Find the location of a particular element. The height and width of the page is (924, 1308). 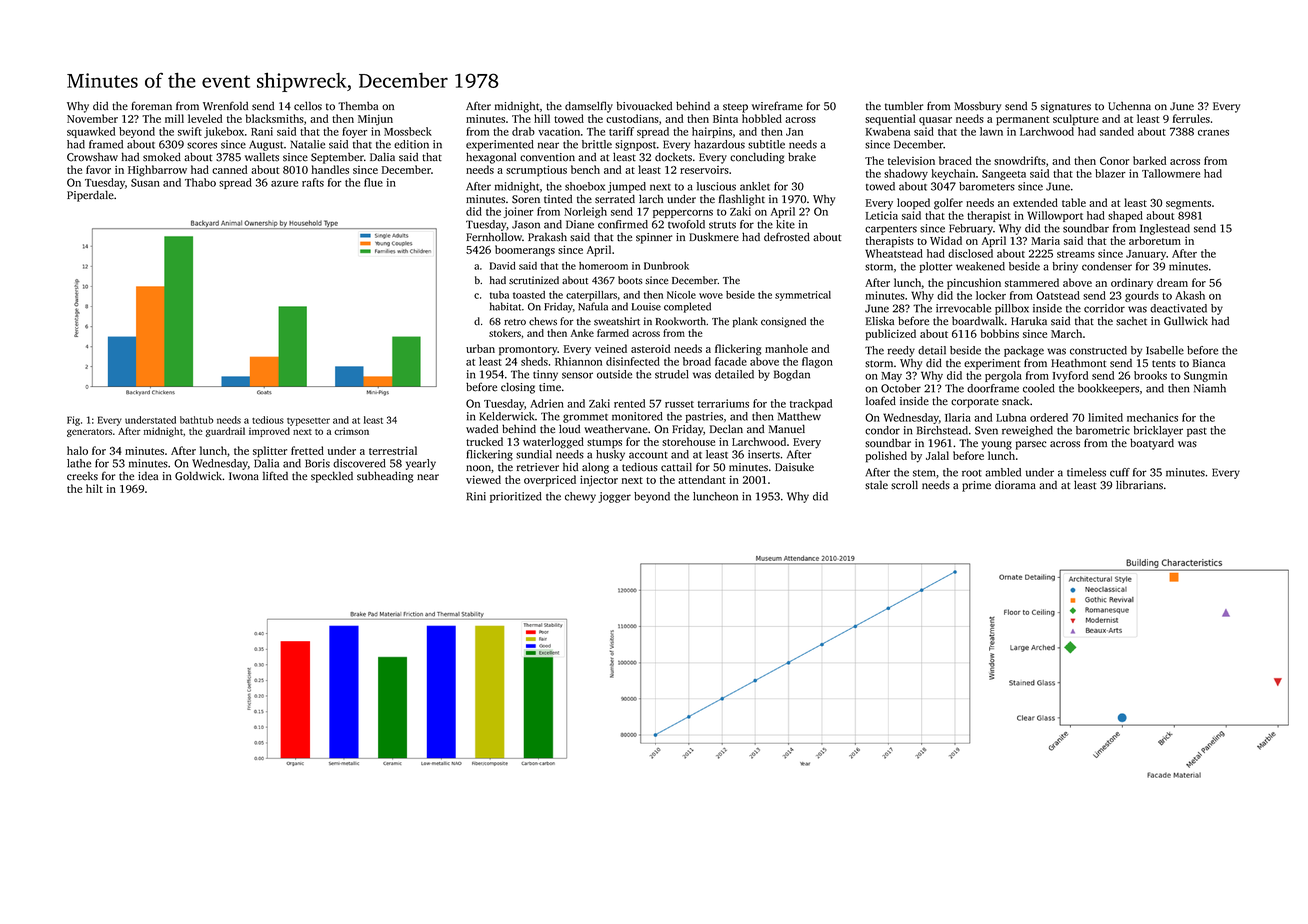

David is located at coordinates (502, 266).
